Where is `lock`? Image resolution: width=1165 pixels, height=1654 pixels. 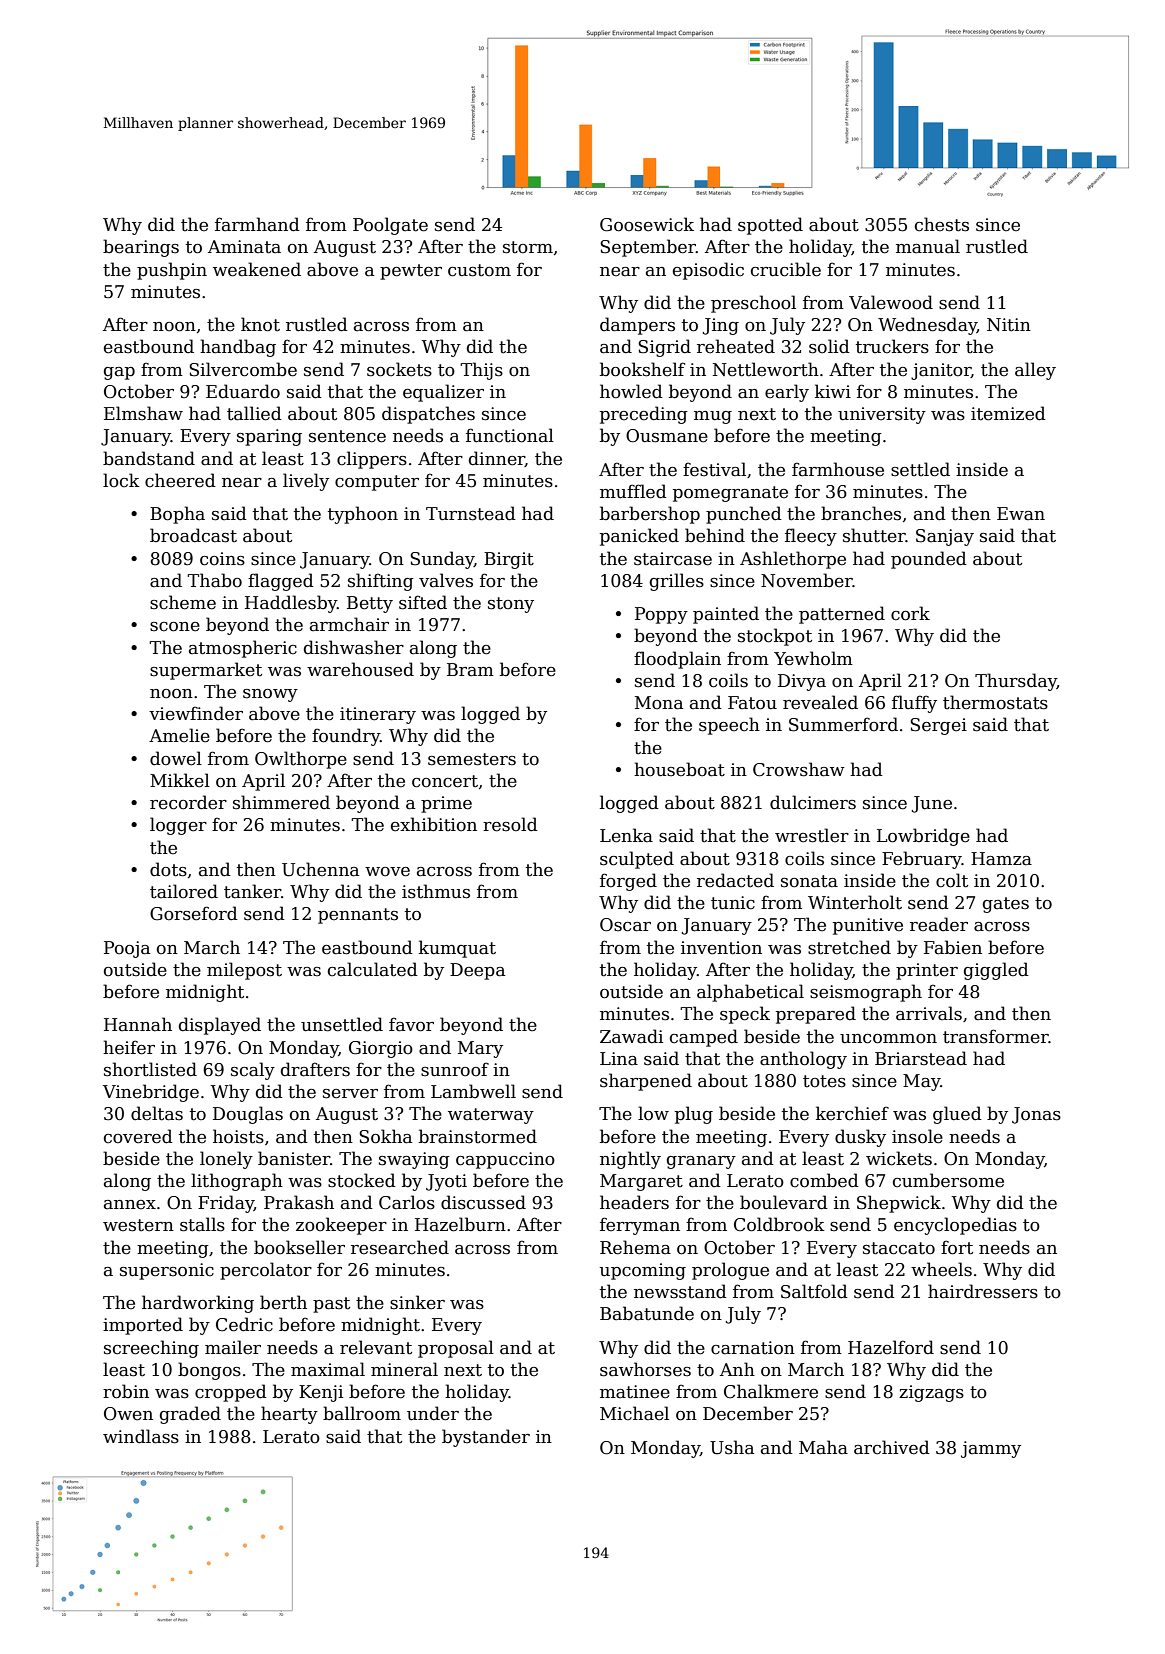 lock is located at coordinates (121, 480).
